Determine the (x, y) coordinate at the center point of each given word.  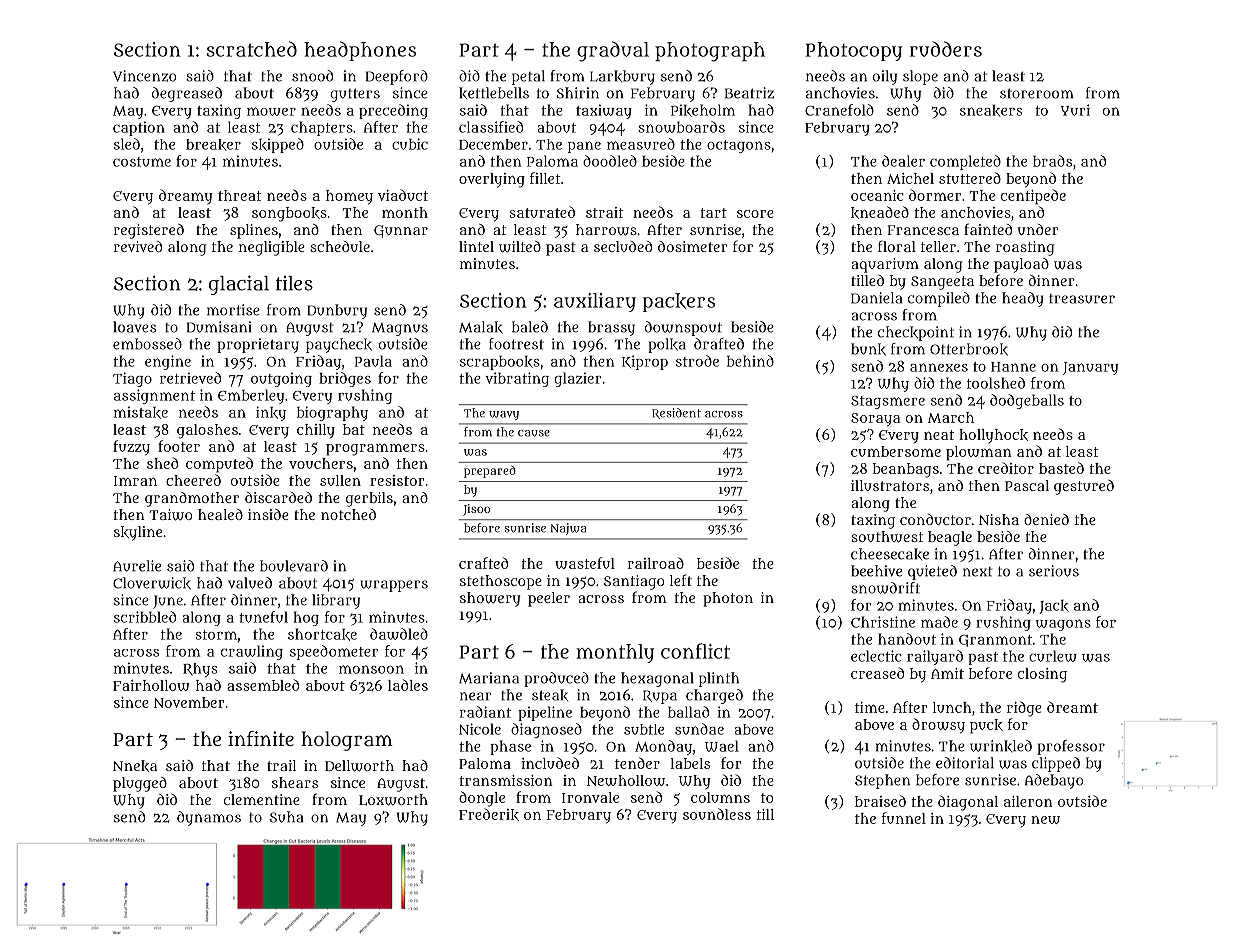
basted (1061, 468)
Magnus (400, 329)
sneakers (991, 111)
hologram (347, 741)
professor (1071, 747)
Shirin (577, 93)
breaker (213, 145)
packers (678, 302)
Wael (722, 746)
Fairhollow (151, 685)
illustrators (890, 485)
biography (332, 413)
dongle (482, 799)
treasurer (1082, 299)
